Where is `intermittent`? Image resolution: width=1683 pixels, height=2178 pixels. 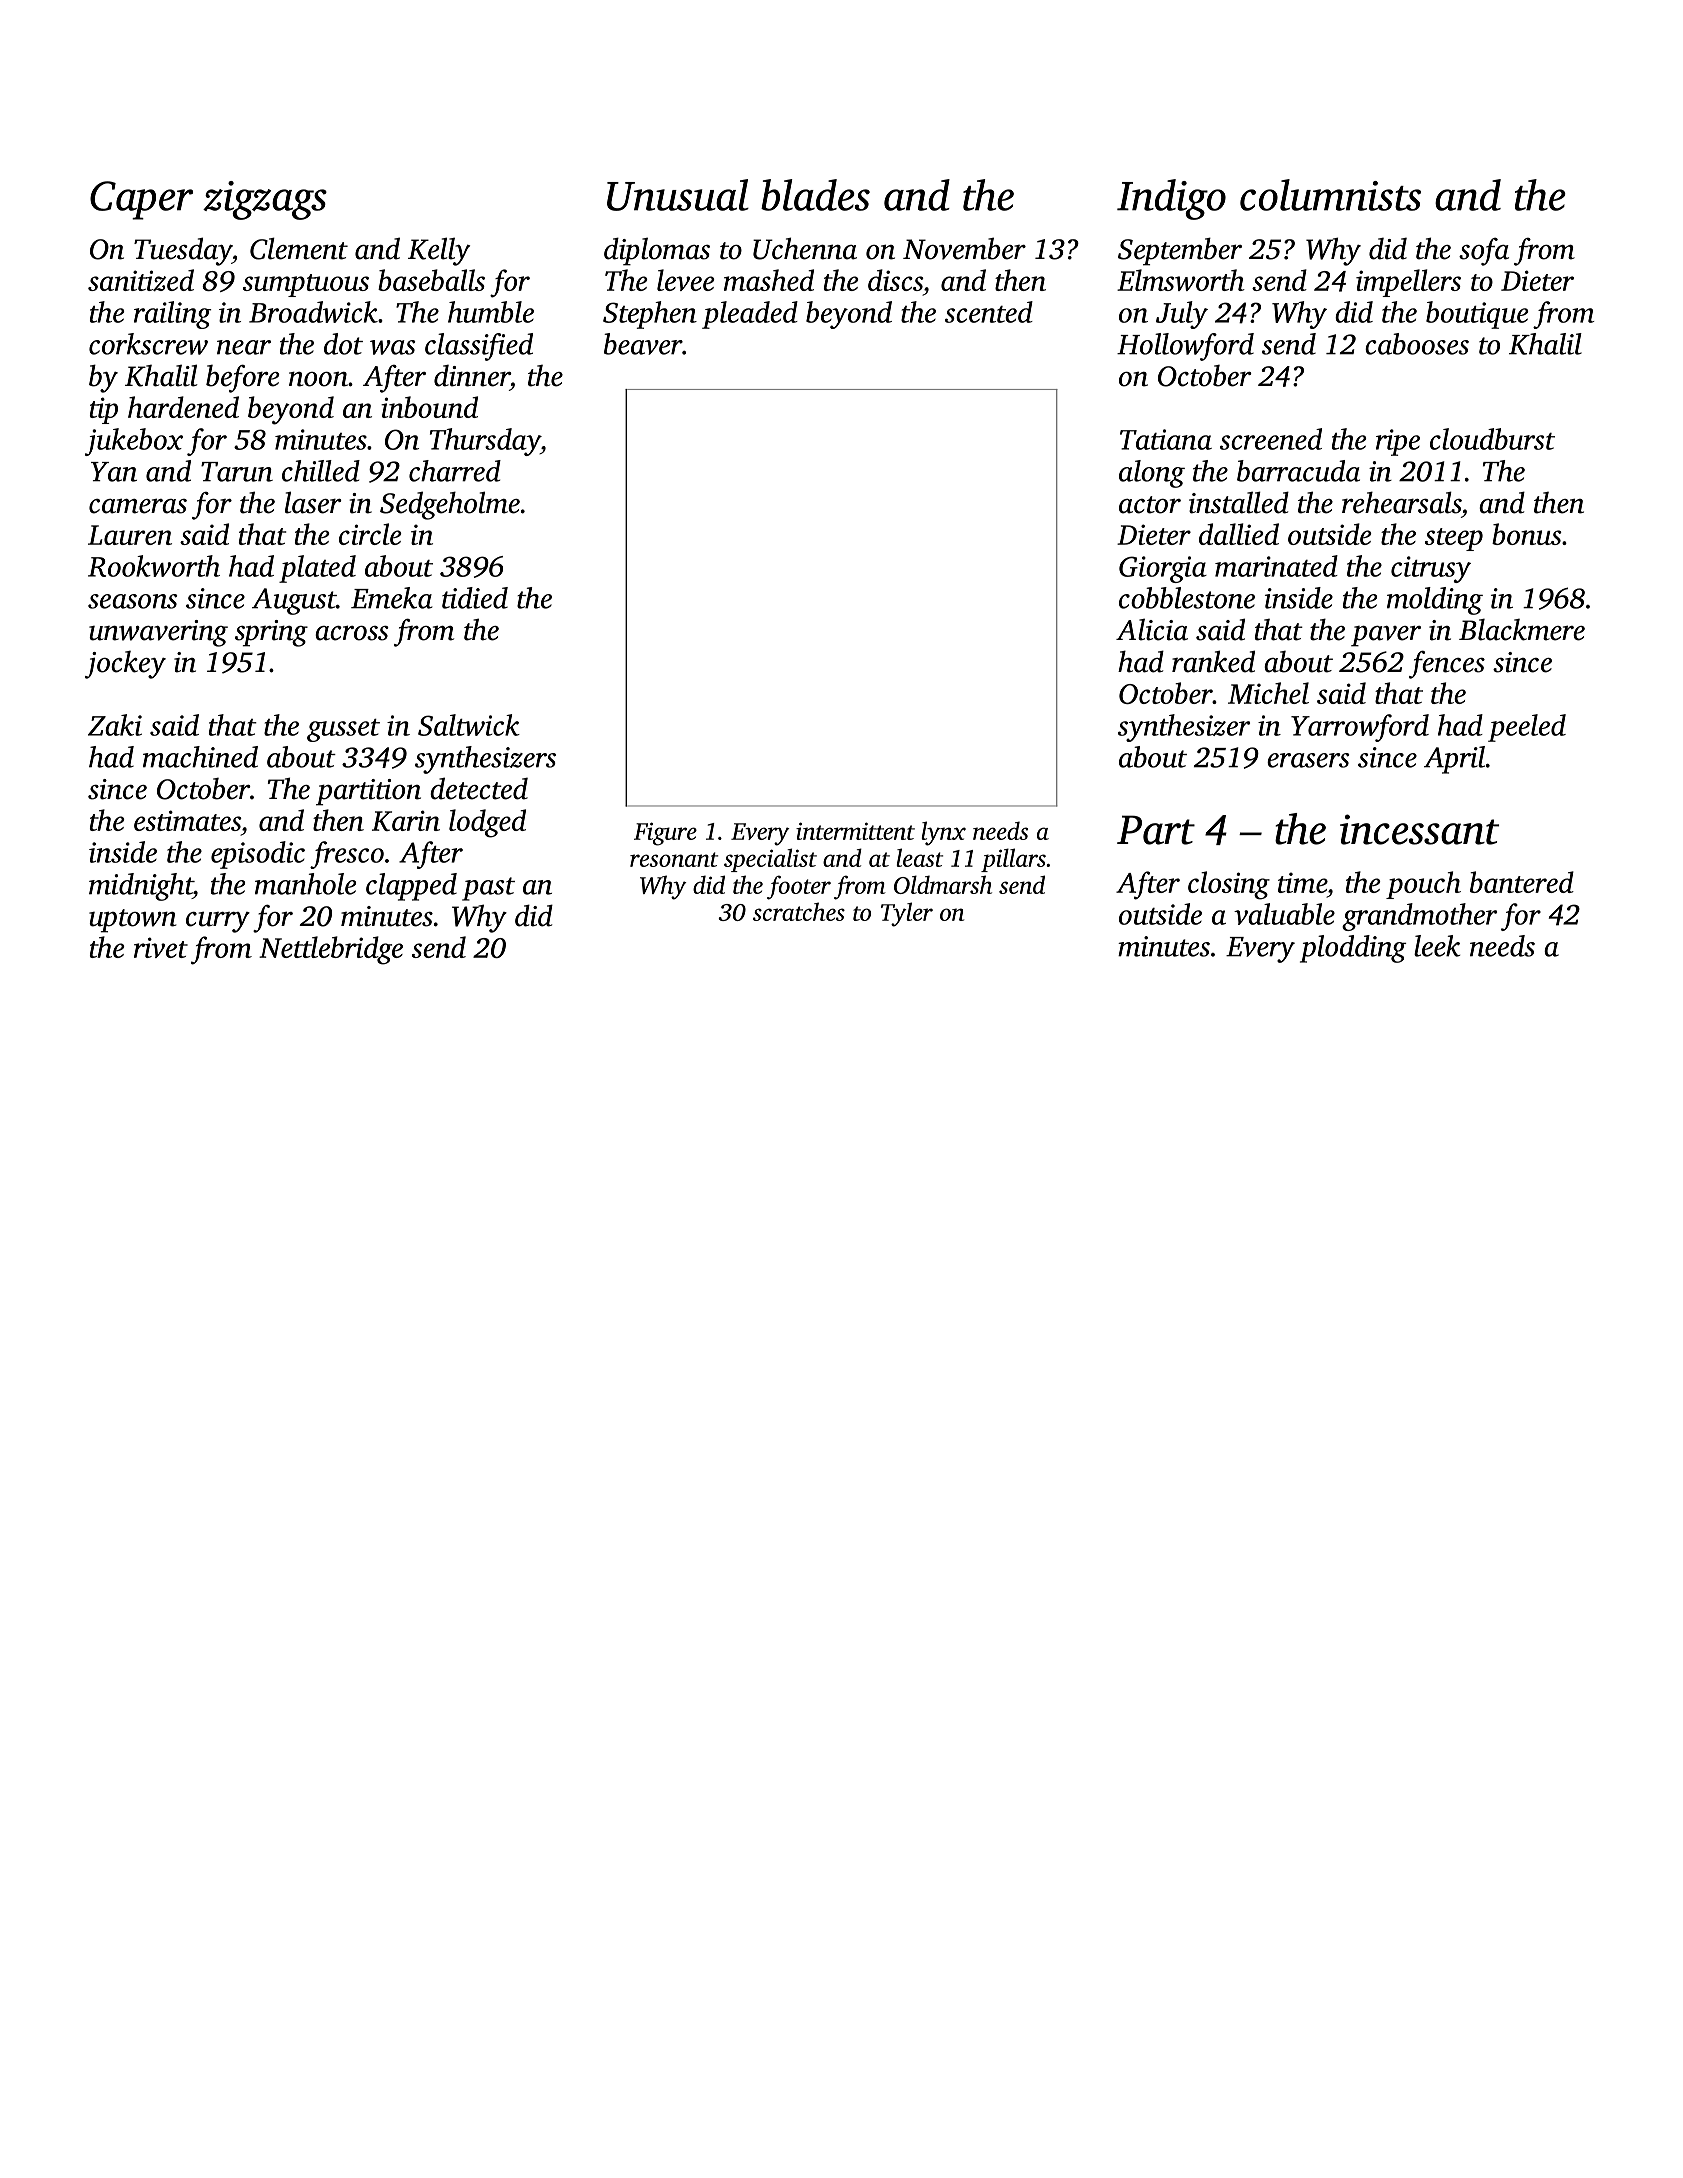
intermittent is located at coordinates (855, 831).
